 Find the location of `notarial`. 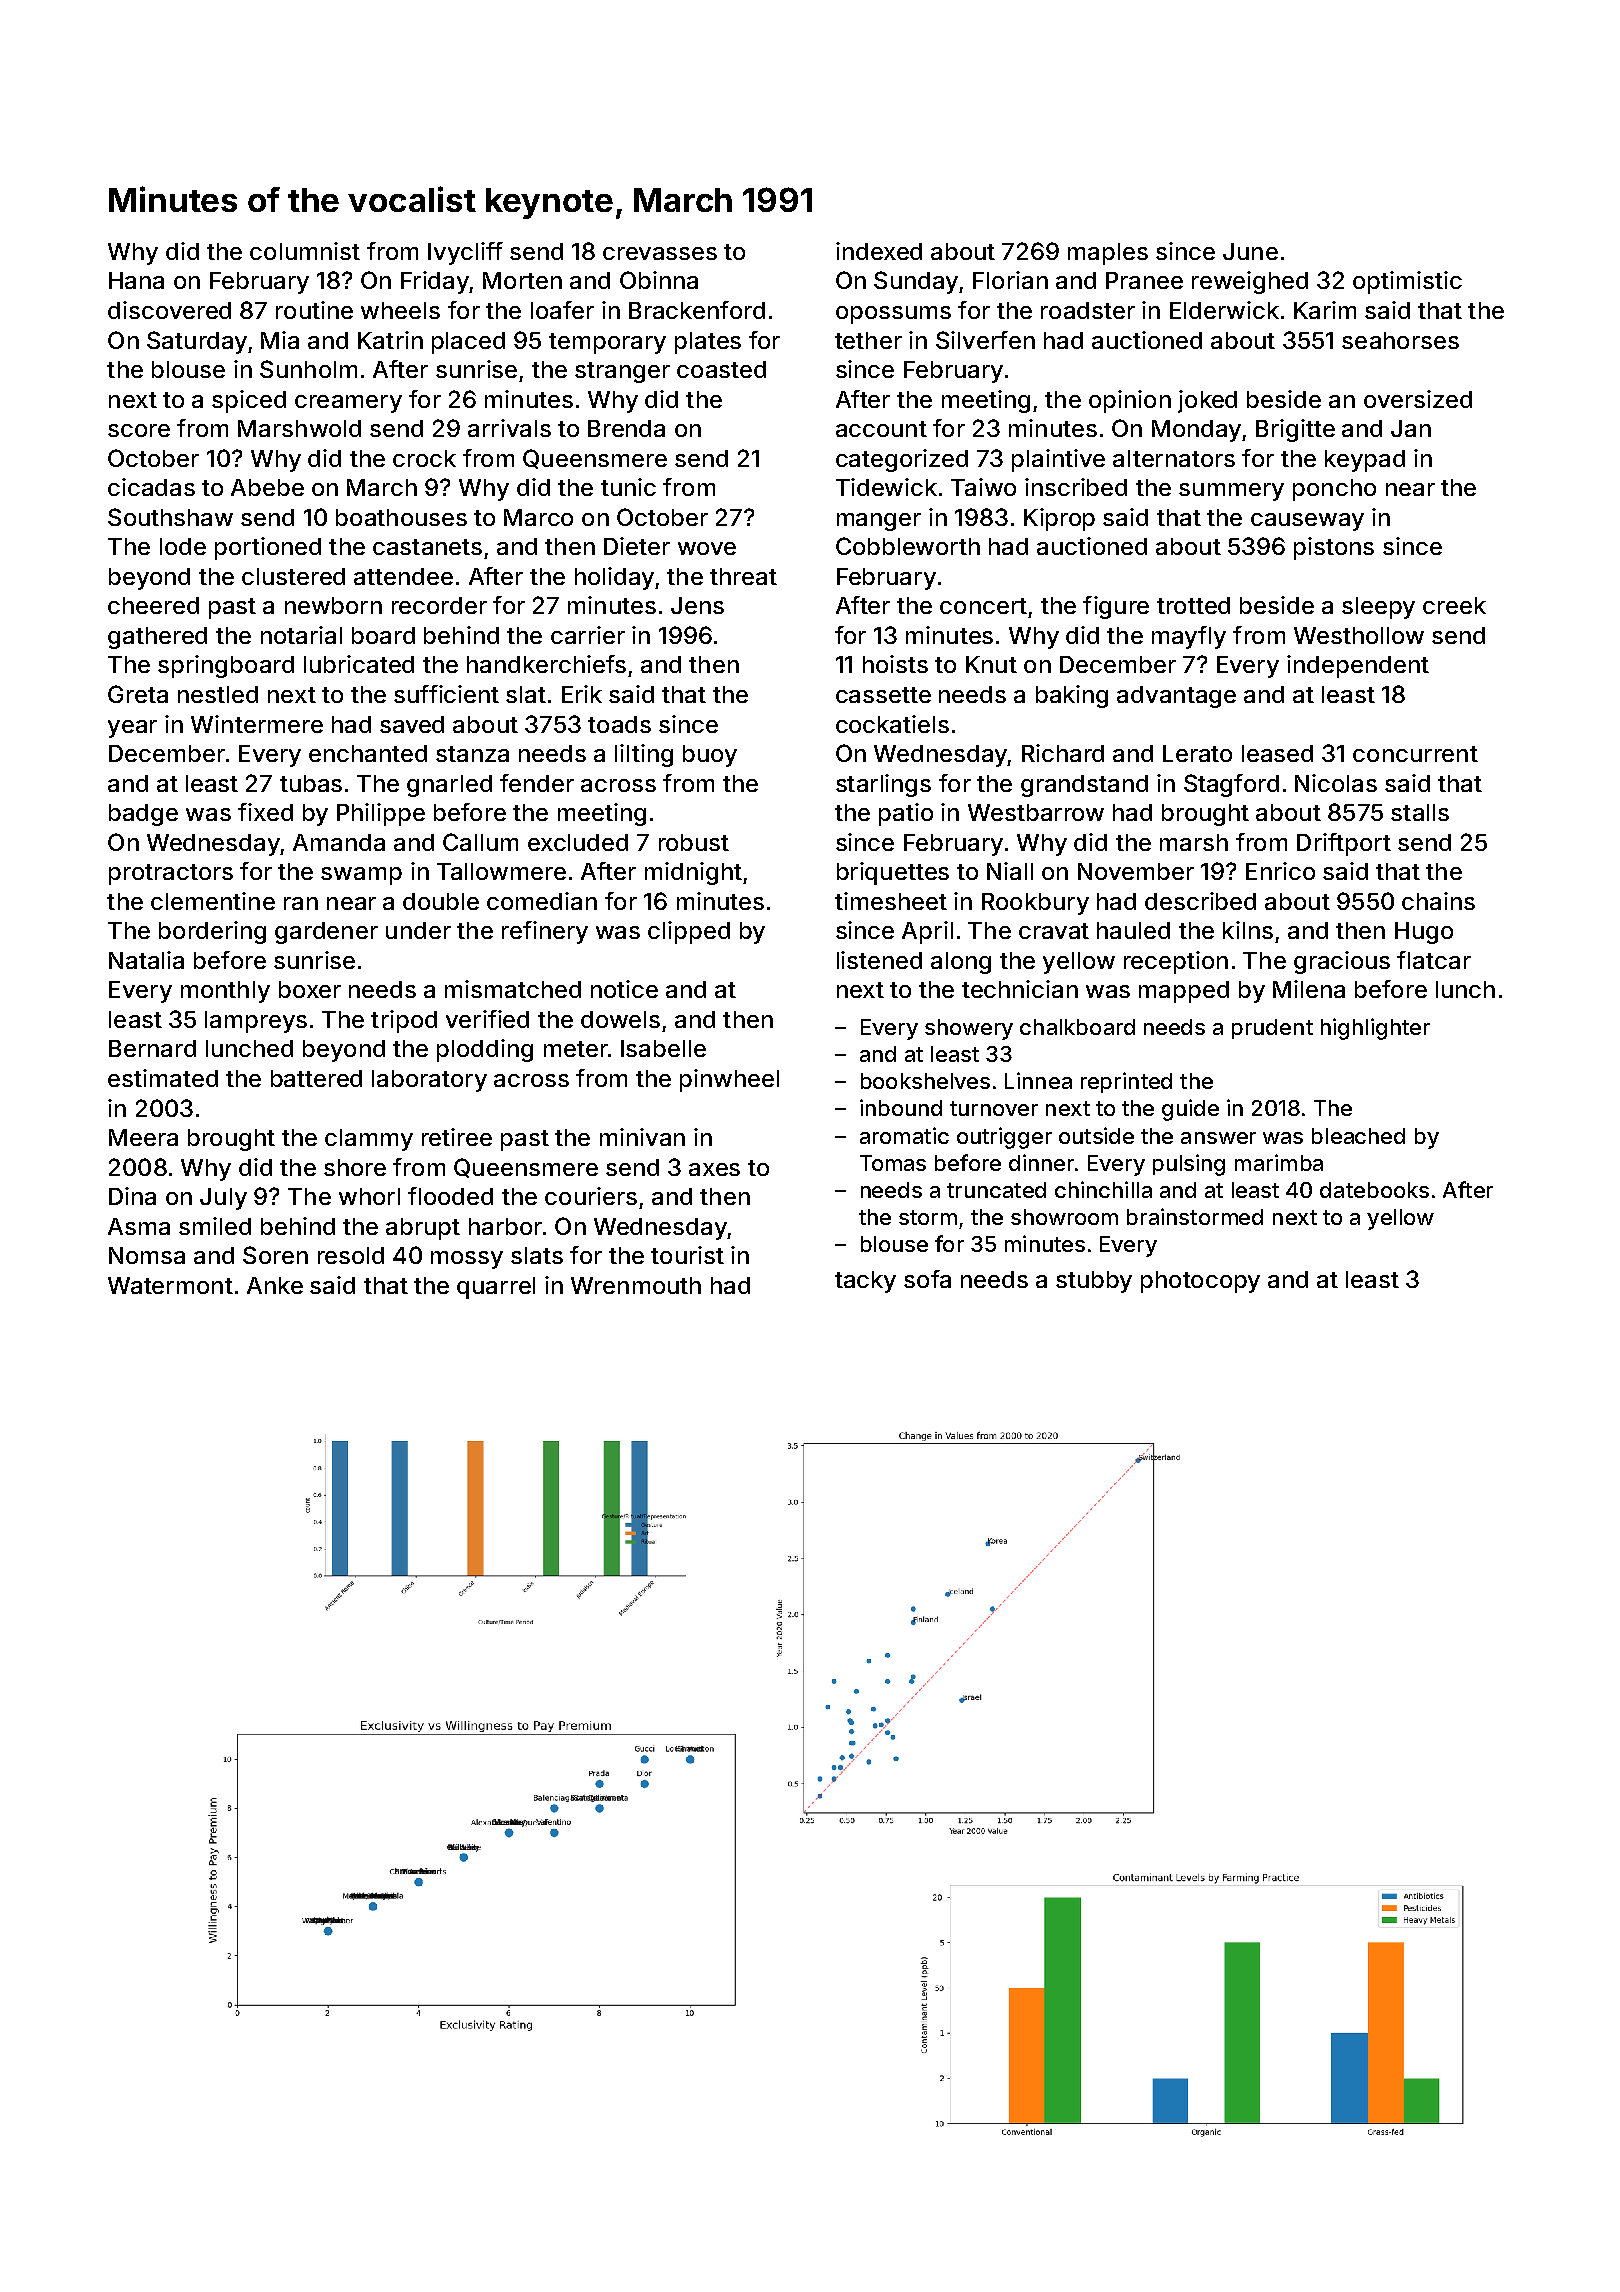

notarial is located at coordinates (301, 635).
